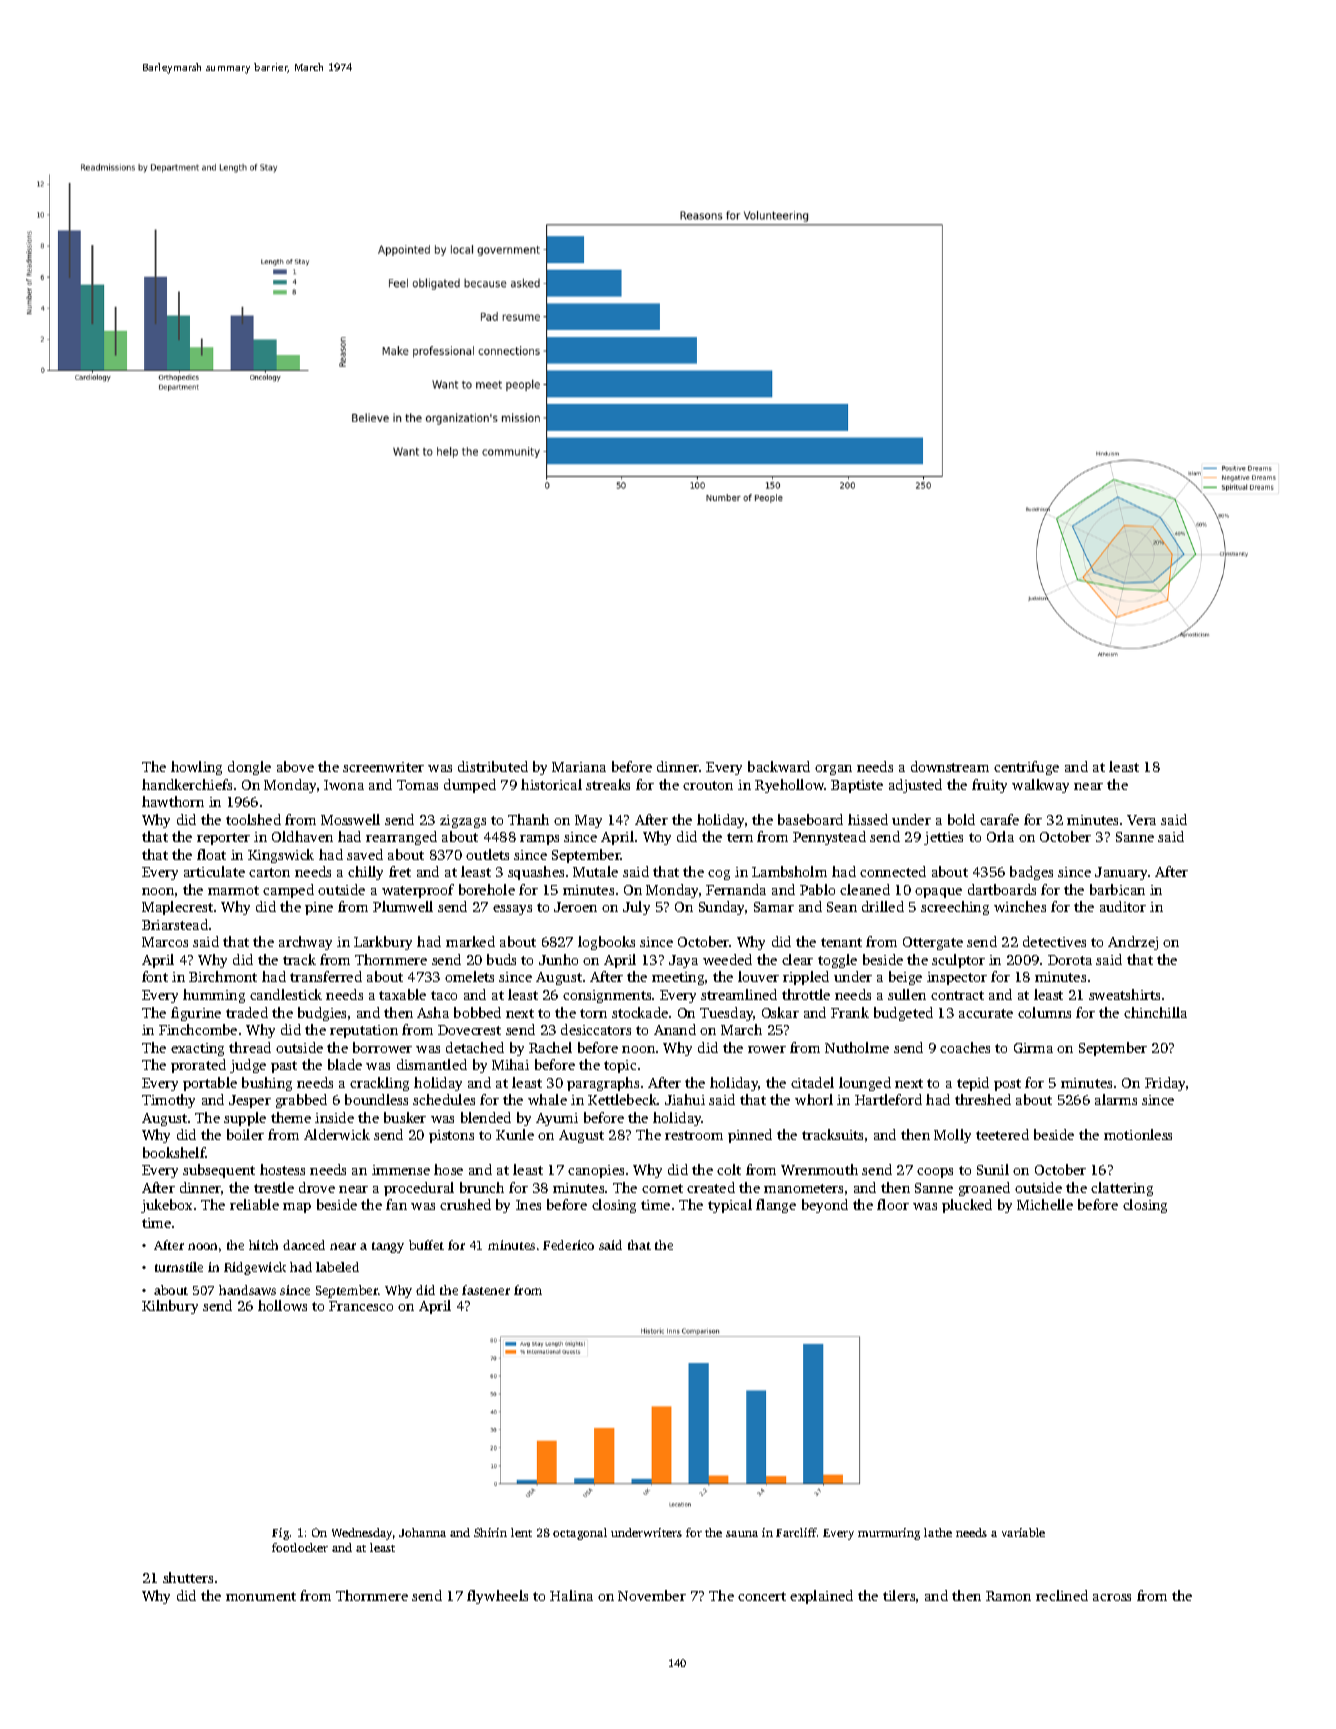  What do you see at coordinates (317, 1187) in the document?
I see `drove` at bounding box center [317, 1187].
